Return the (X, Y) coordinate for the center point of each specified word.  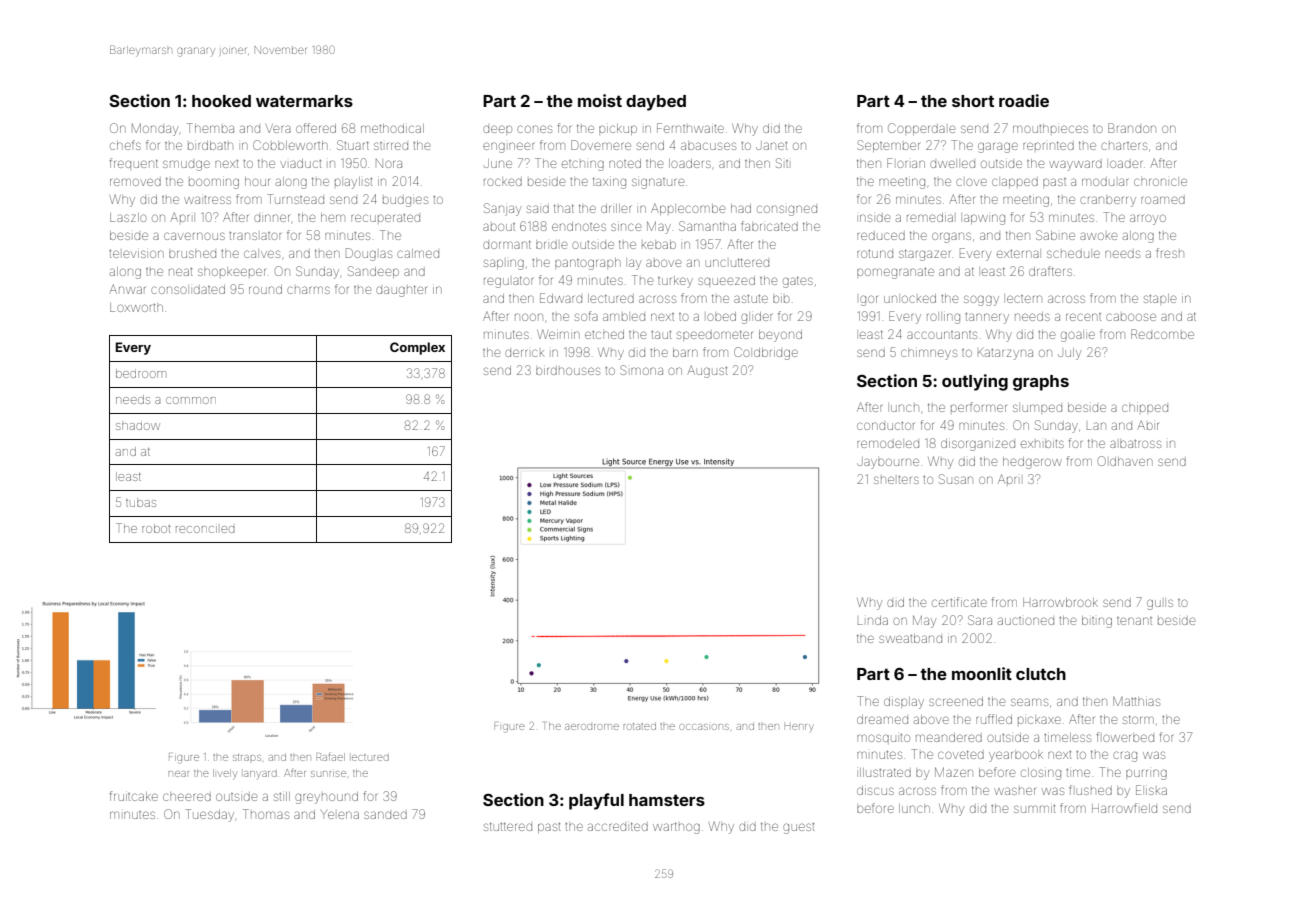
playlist (353, 183)
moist (600, 100)
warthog (676, 828)
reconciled (205, 529)
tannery (987, 318)
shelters (896, 480)
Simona (641, 370)
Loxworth (136, 307)
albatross (1135, 444)
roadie (1024, 100)
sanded (385, 815)
